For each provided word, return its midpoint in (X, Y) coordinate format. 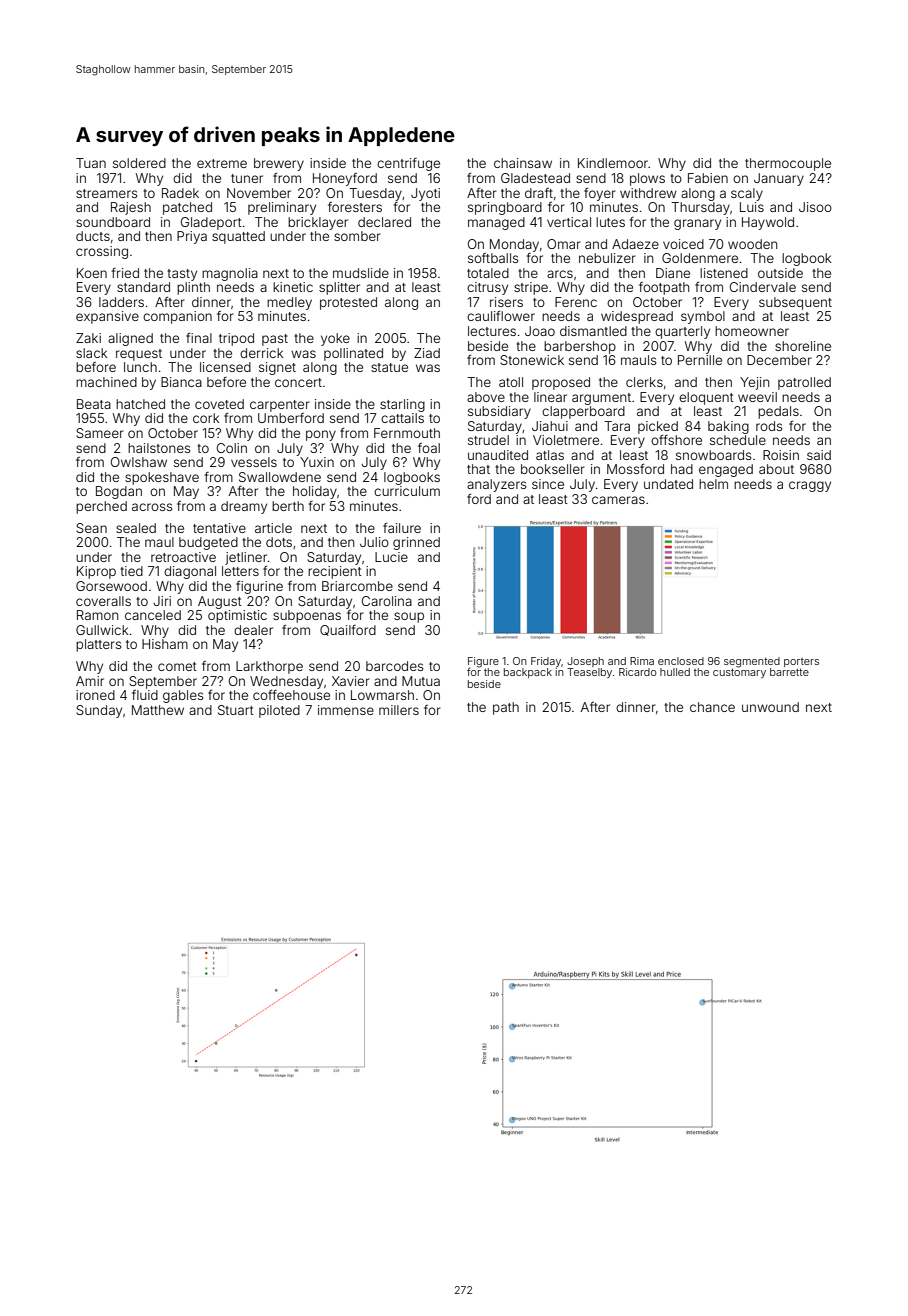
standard (143, 287)
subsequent (795, 303)
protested (348, 303)
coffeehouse (291, 695)
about (776, 469)
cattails (402, 418)
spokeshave (162, 478)
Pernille (700, 360)
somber (357, 236)
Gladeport (211, 223)
